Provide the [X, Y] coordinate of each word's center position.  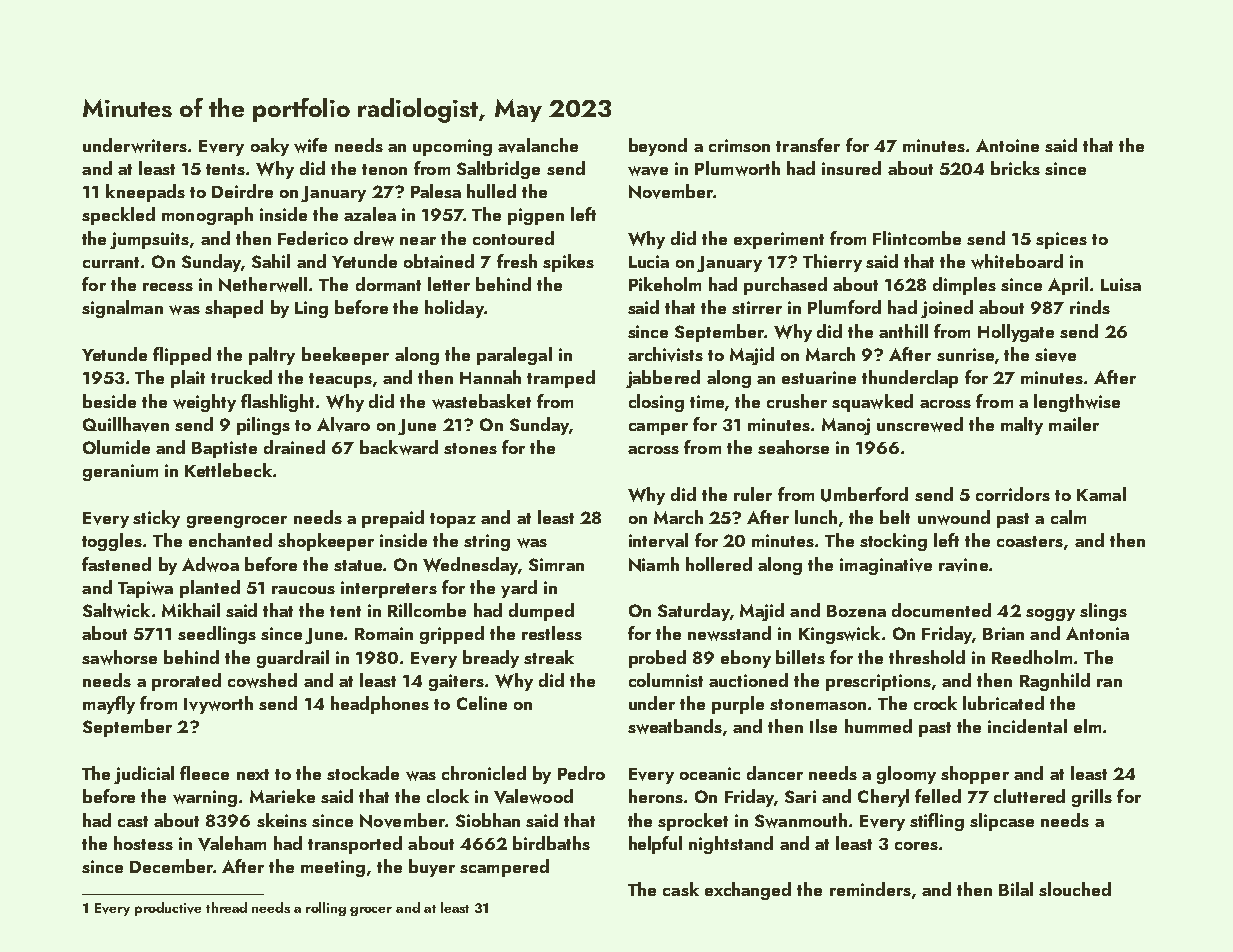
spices [1061, 240]
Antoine [1007, 145]
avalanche [538, 145]
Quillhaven [126, 424]
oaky [270, 147]
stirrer [757, 307]
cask [681, 889]
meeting [333, 868]
